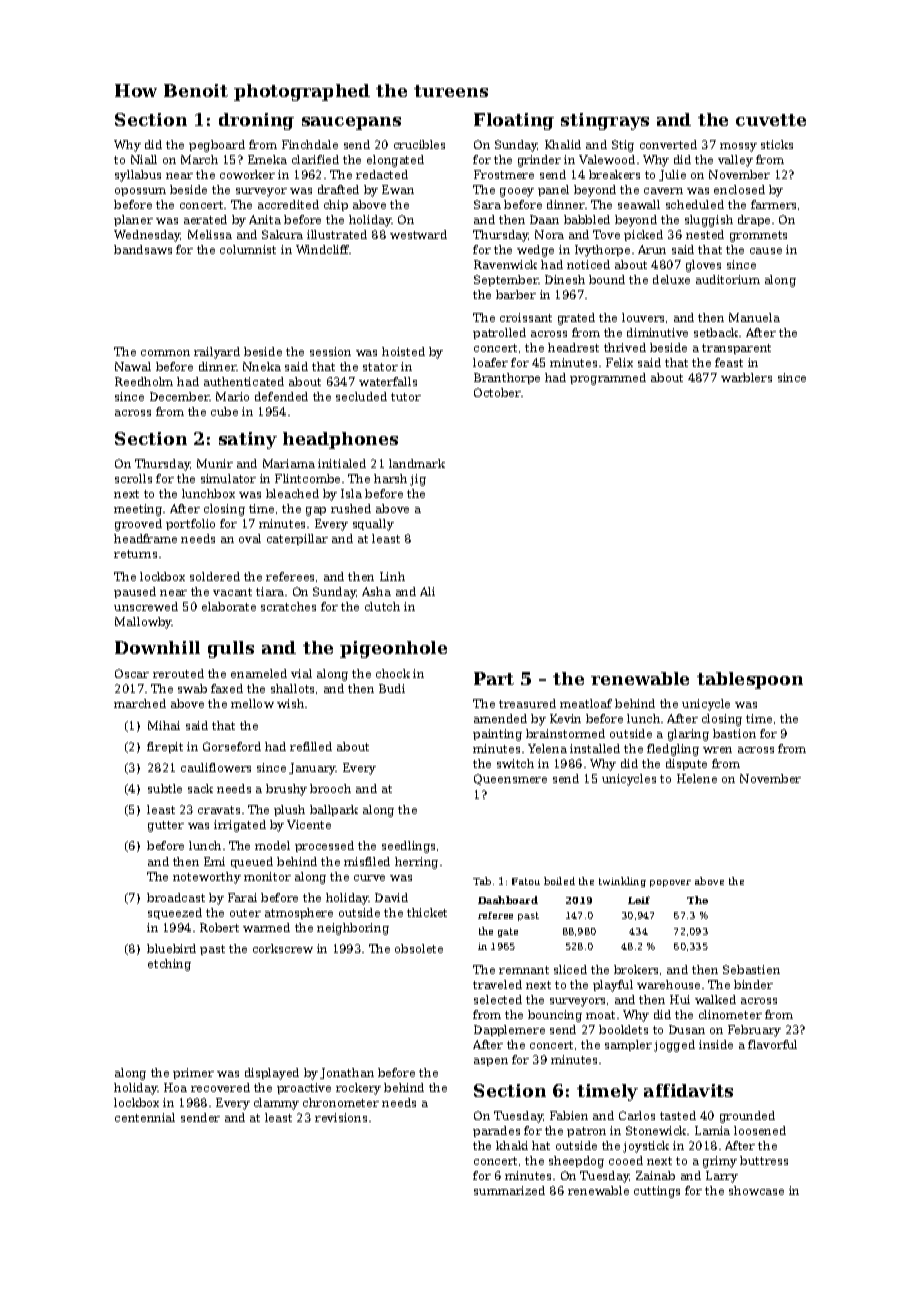 This screenshot has width=924, height=1308. I want to click on tablespoon, so click(750, 680).
